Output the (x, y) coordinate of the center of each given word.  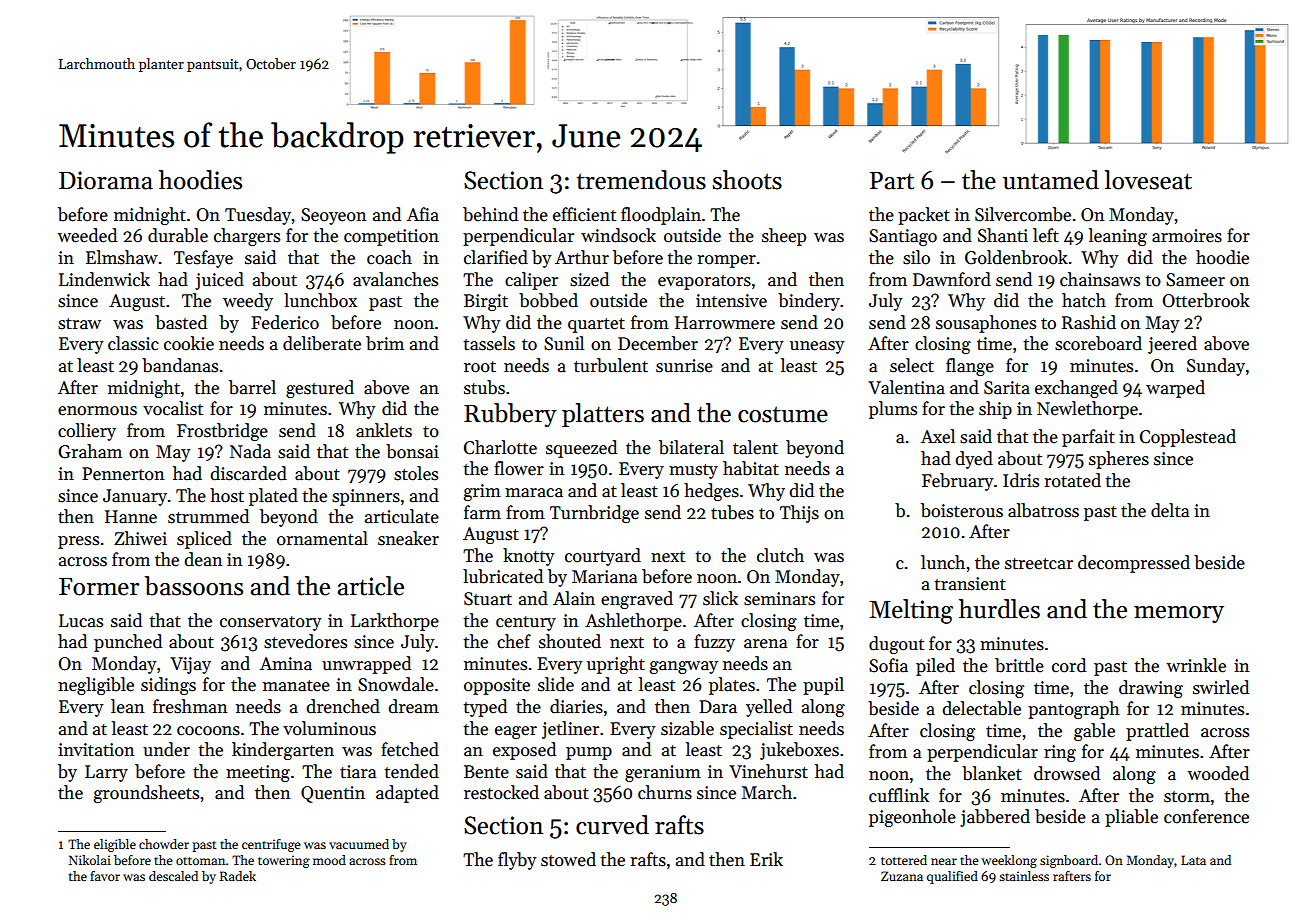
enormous (97, 411)
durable (178, 235)
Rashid (1089, 322)
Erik (766, 859)
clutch (780, 555)
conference (1206, 816)
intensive (731, 301)
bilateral (691, 447)
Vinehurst (768, 771)
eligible (115, 845)
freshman (190, 706)
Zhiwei (140, 538)
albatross (1043, 510)
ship (995, 410)
